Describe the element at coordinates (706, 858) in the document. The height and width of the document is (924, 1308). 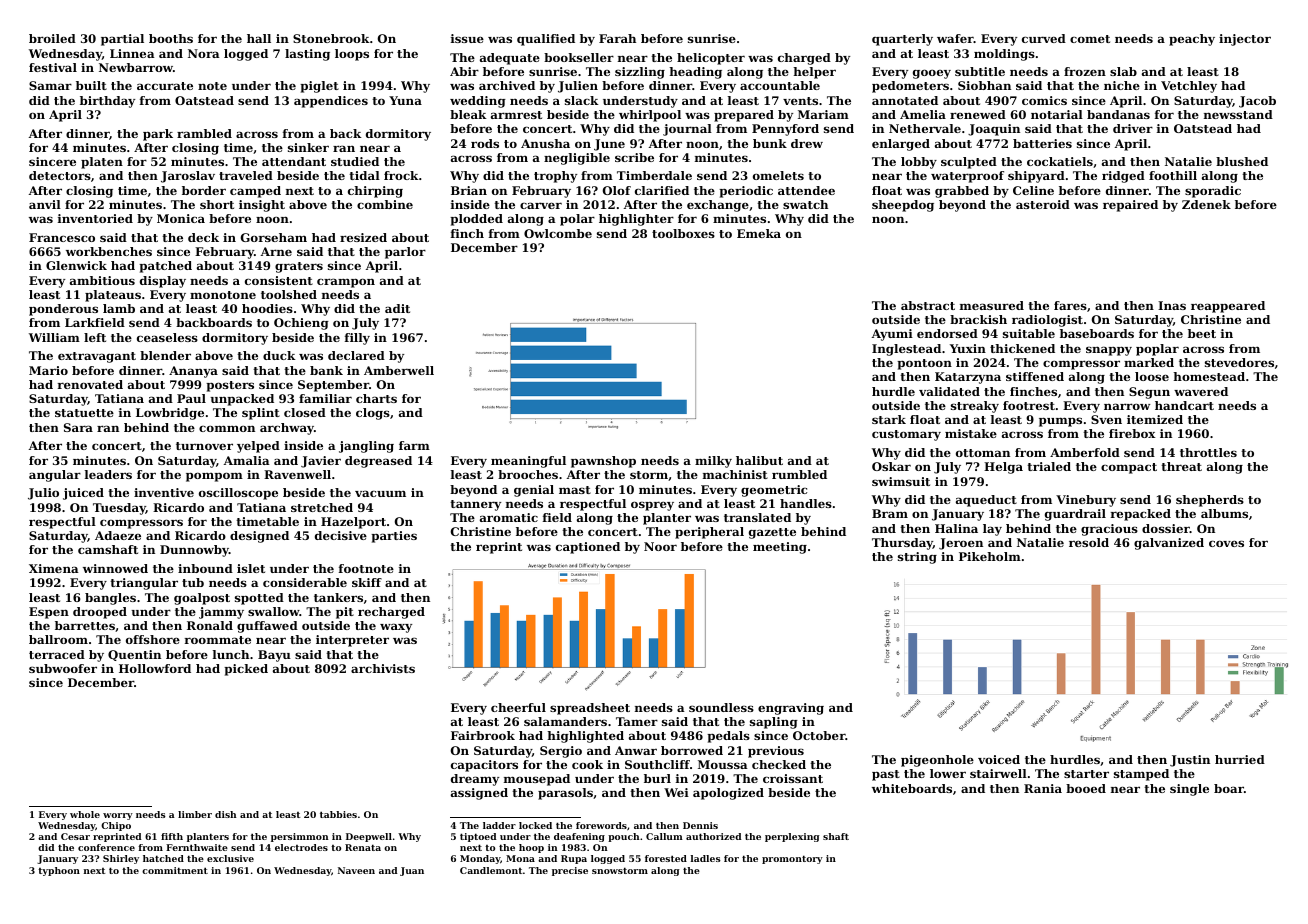
I see `ladles` at that location.
